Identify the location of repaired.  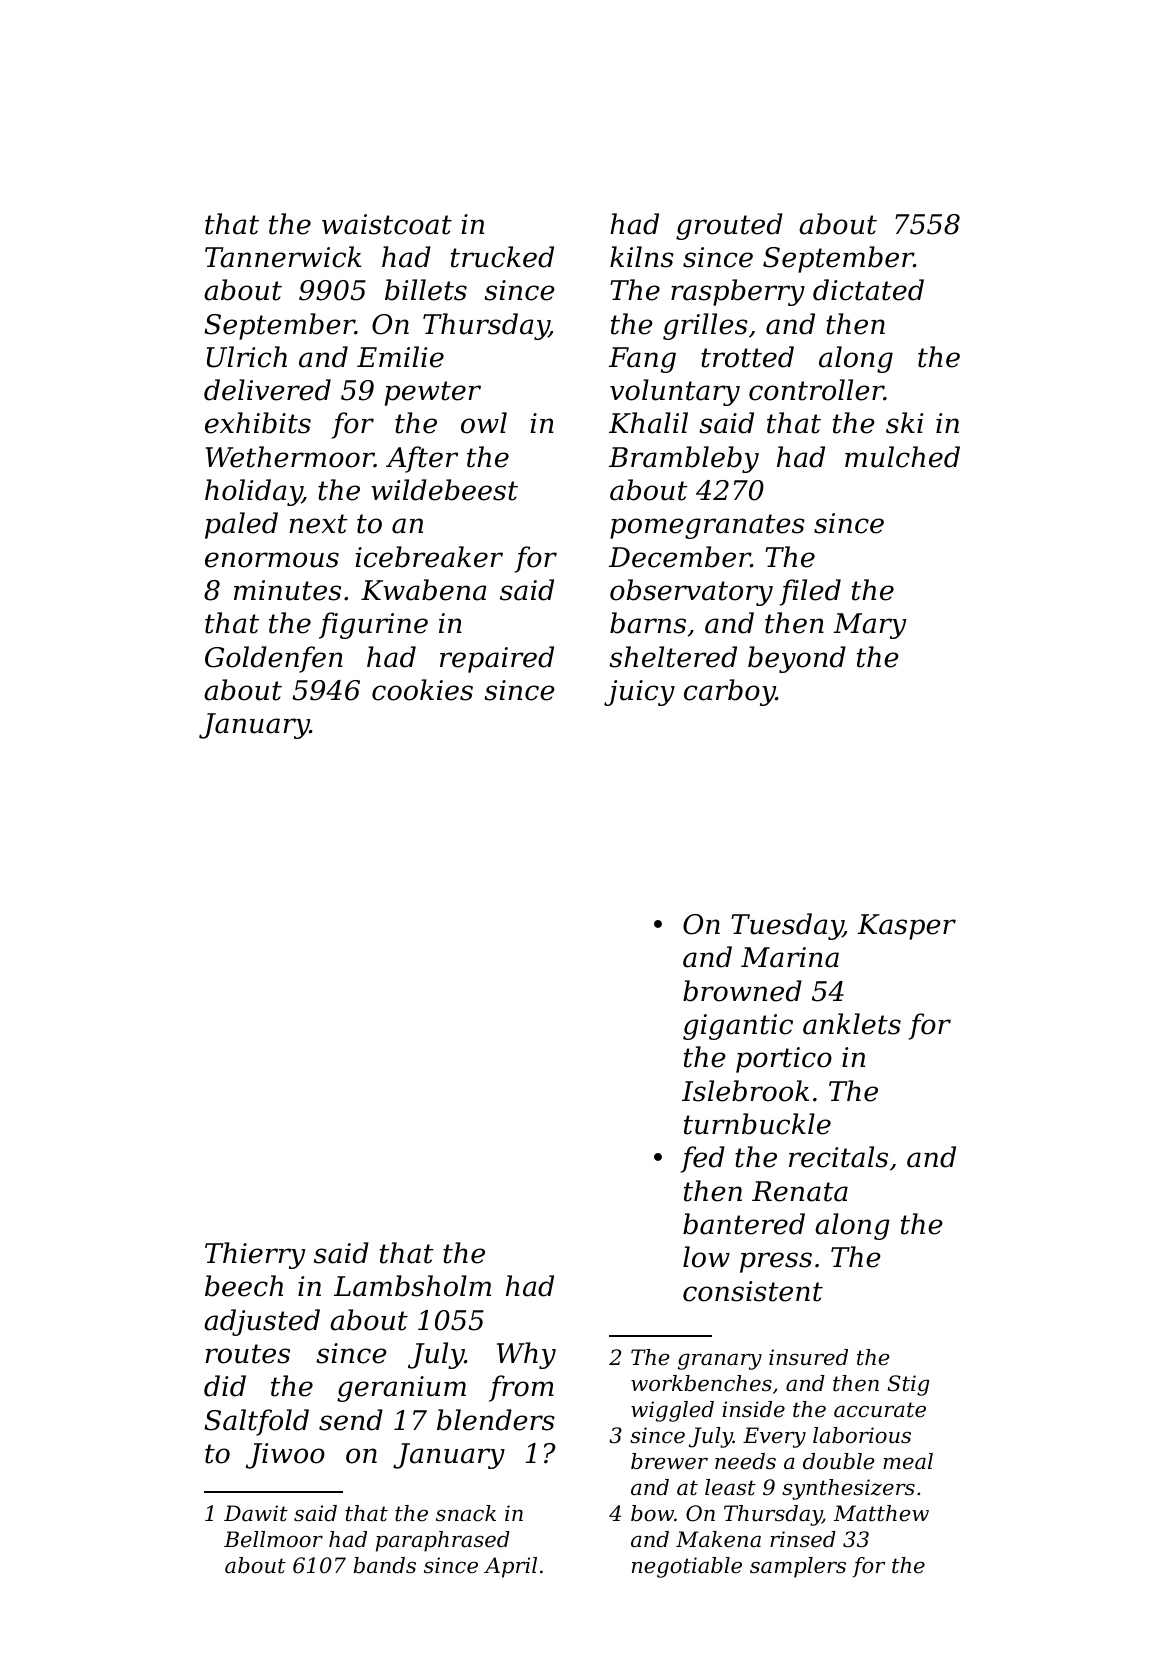
(497, 659).
